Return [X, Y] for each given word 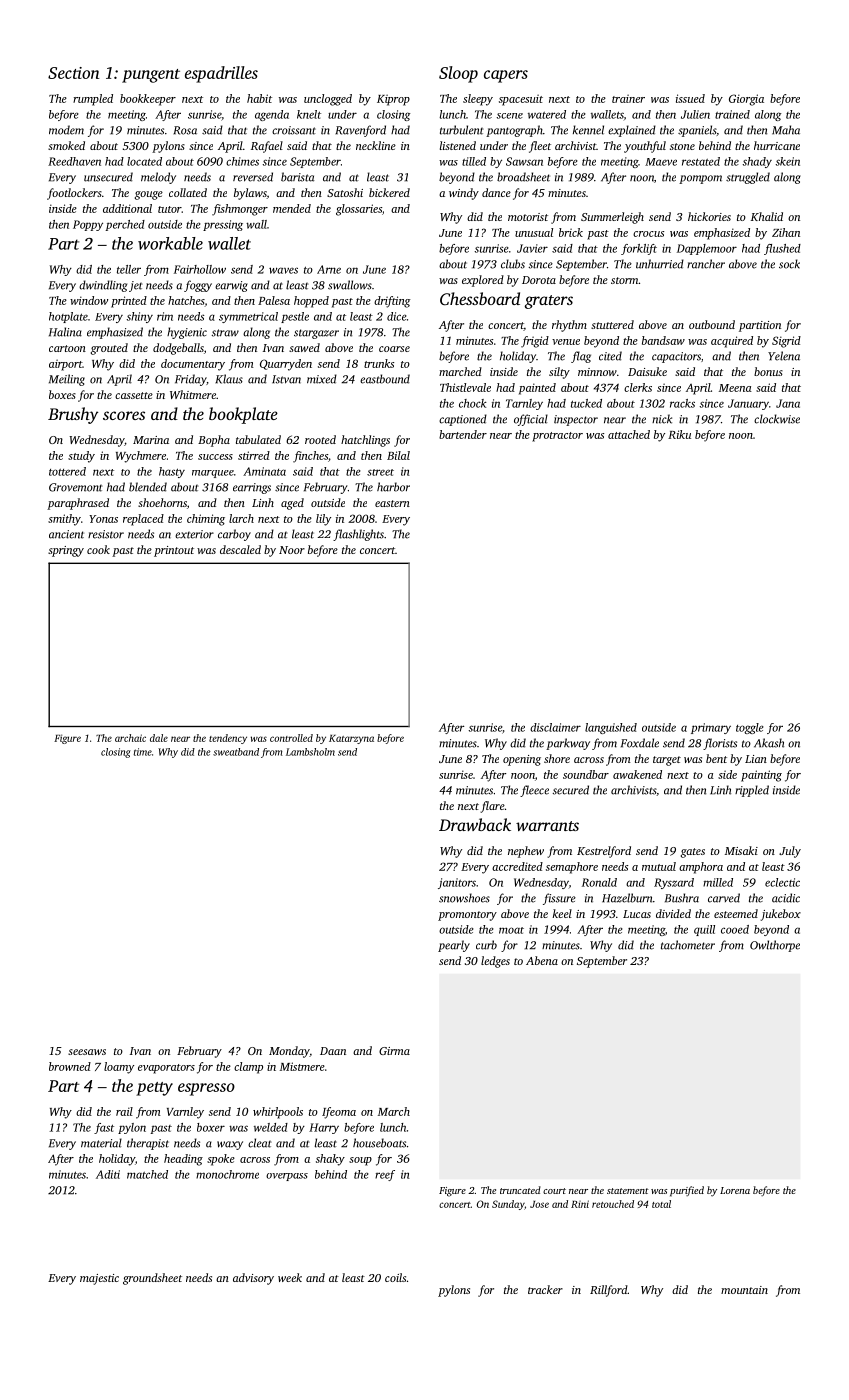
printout [174, 551]
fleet [540, 147]
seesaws [87, 1052]
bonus [768, 371]
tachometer [688, 945]
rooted [320, 439]
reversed [253, 177]
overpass [287, 1177]
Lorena [735, 1190]
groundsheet [152, 1279]
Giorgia [746, 100]
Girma [394, 1051]
